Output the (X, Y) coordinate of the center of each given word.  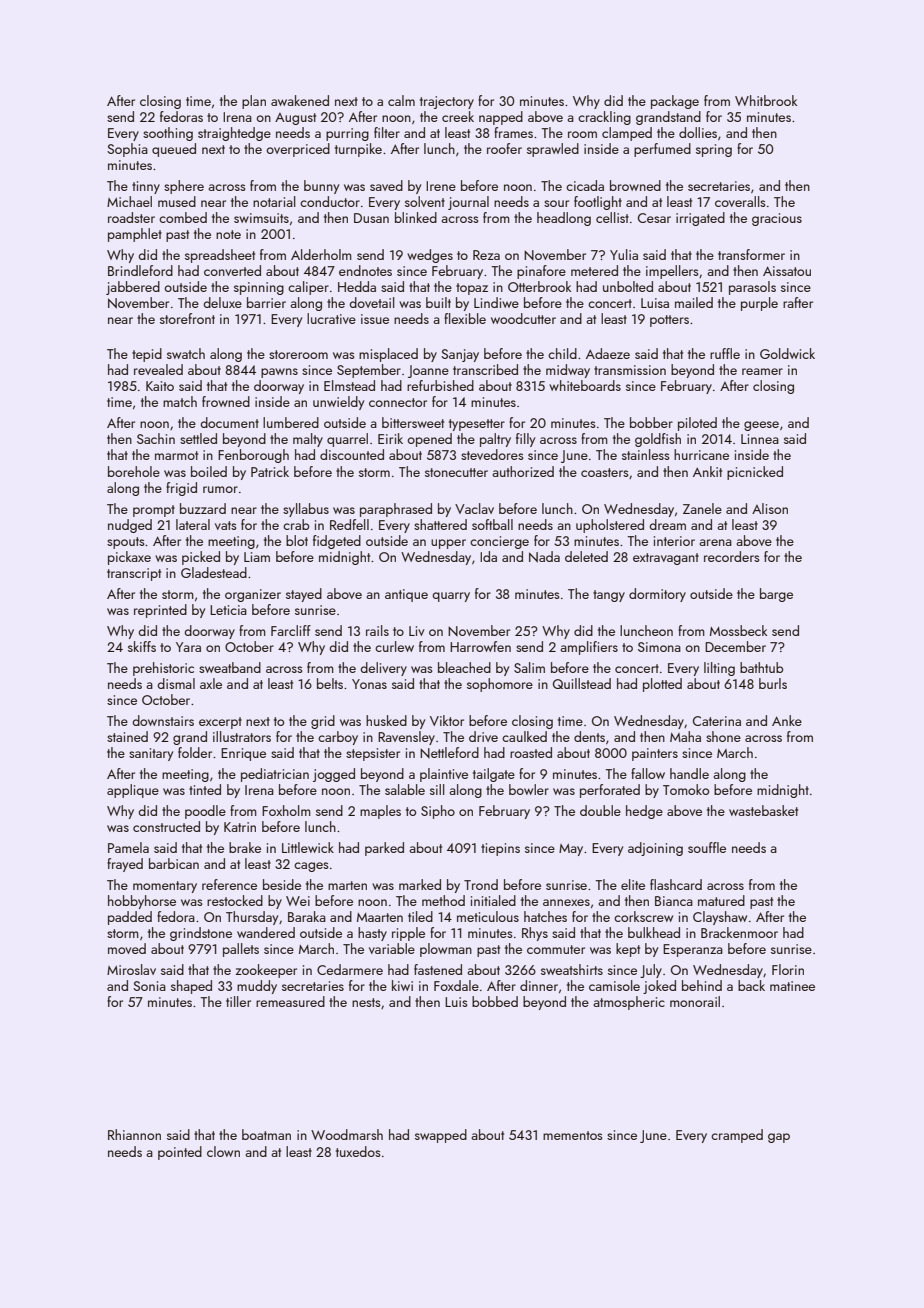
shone (723, 736)
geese (761, 426)
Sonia (149, 986)
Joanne (428, 371)
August (295, 119)
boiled (209, 471)
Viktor (447, 720)
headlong (564, 219)
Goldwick (787, 353)
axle (211, 683)
